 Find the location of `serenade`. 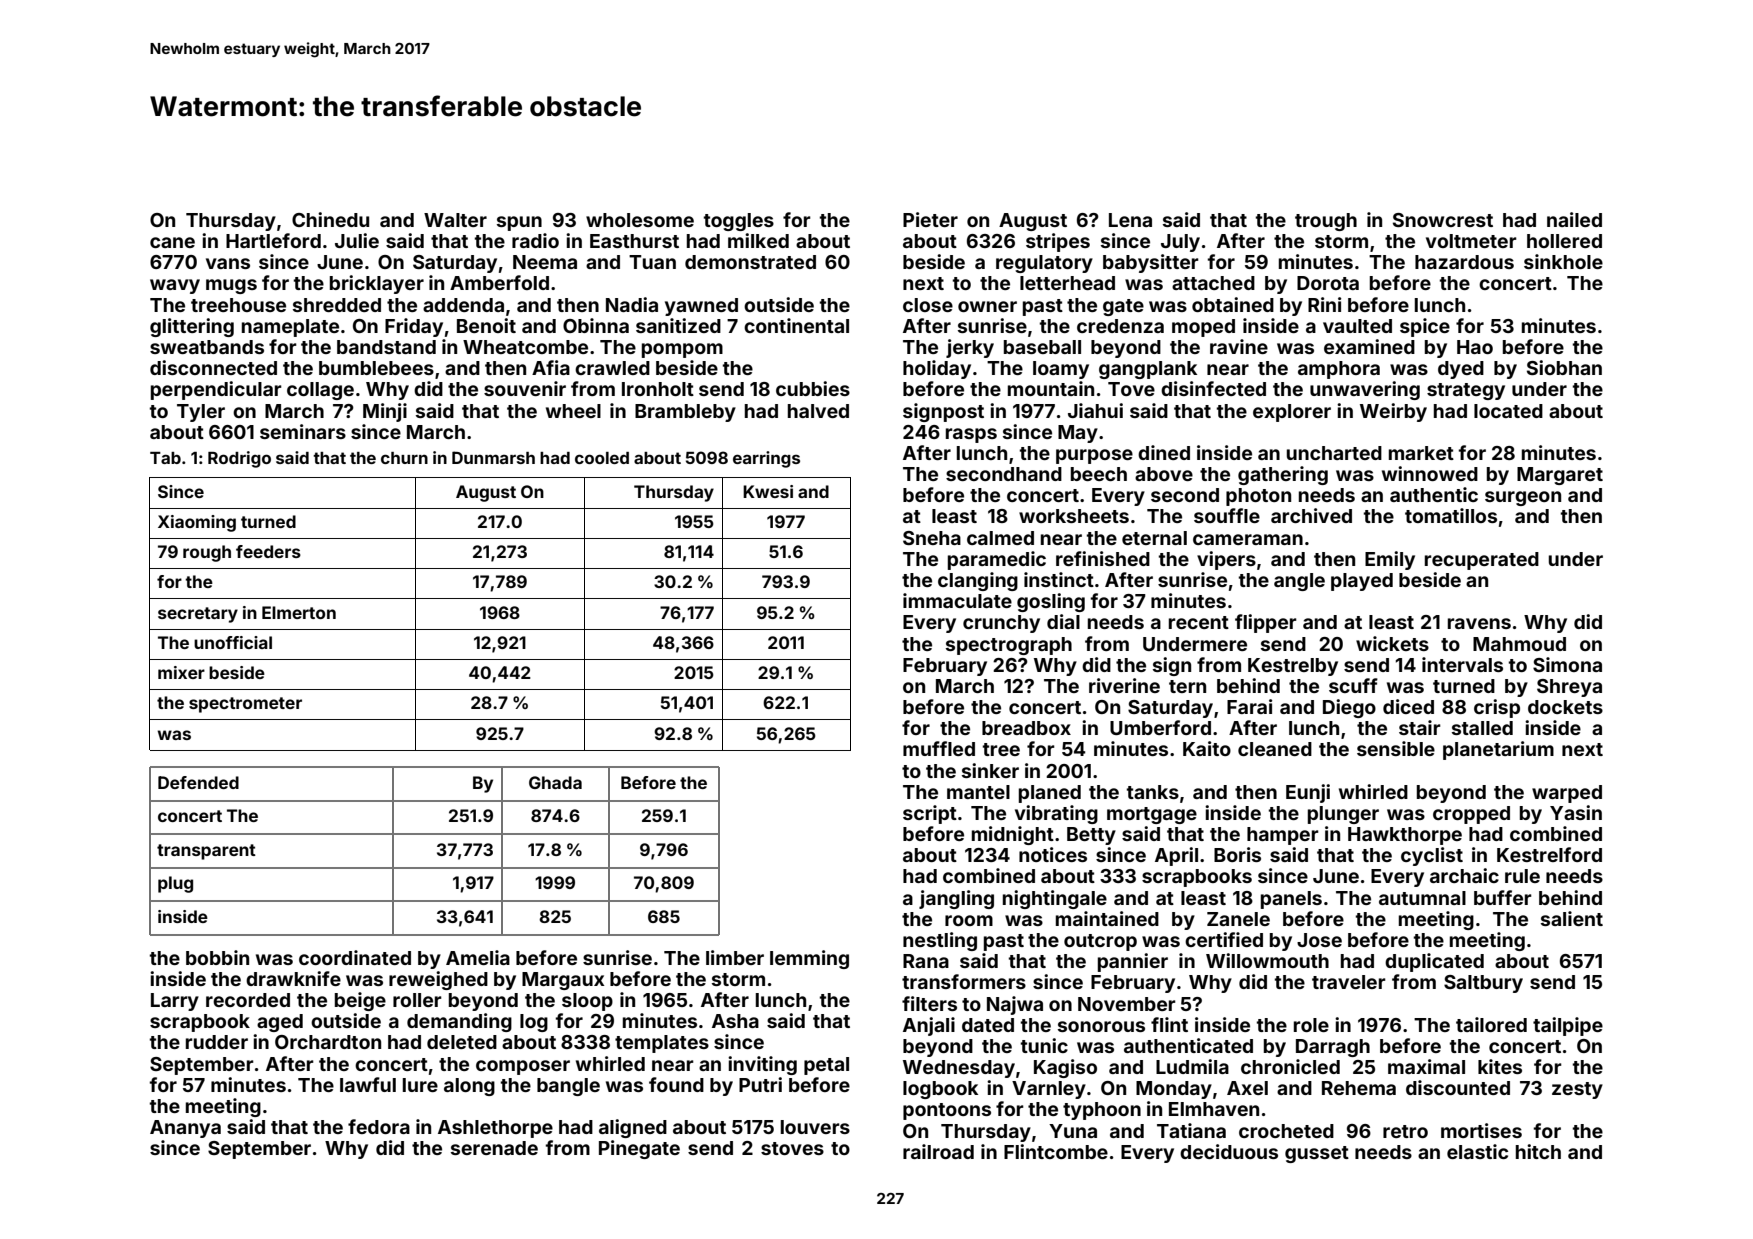

serenade is located at coordinates (494, 1148).
